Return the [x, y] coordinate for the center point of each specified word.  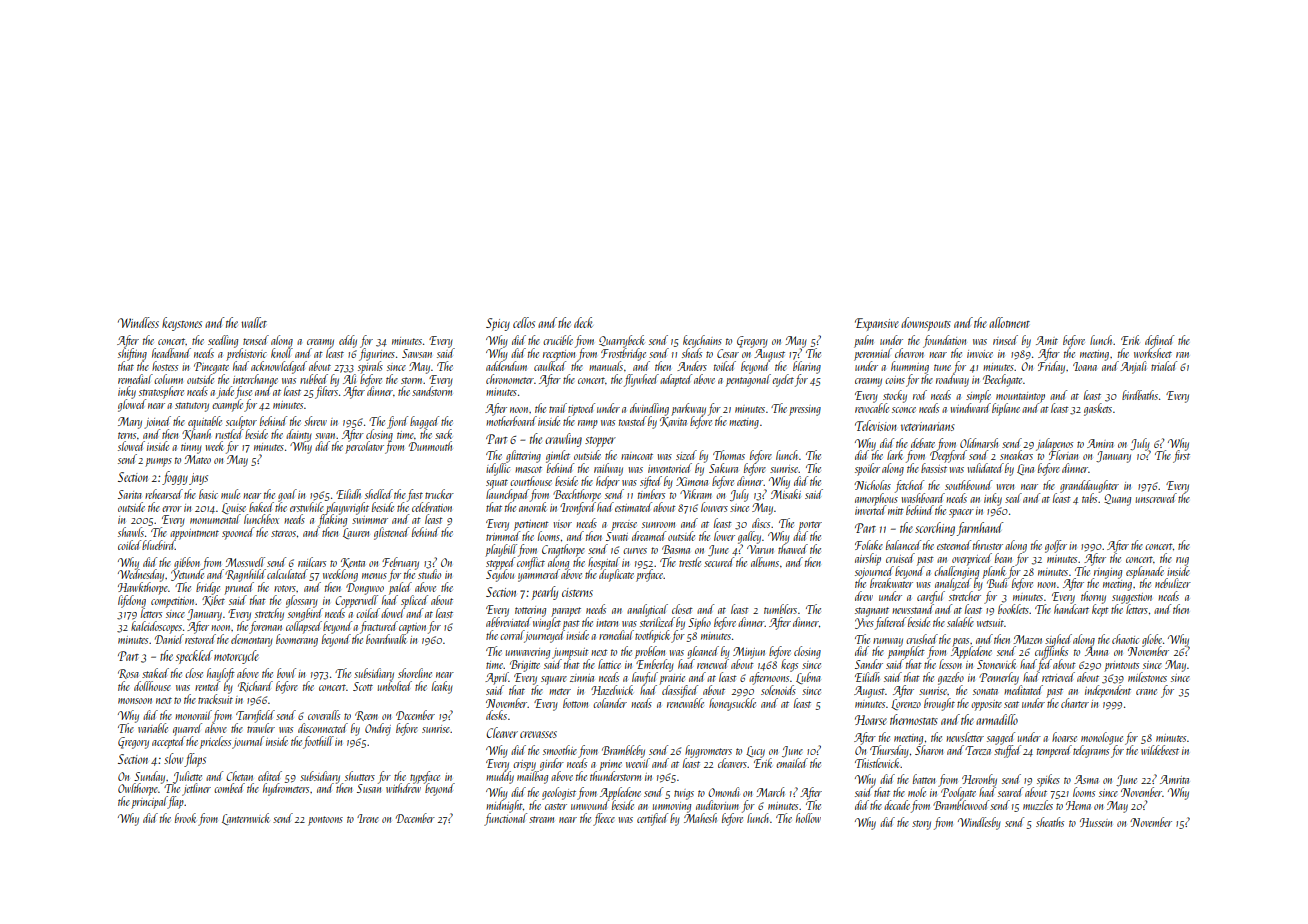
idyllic [498, 469]
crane [1146, 692]
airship [868, 559]
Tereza [978, 750]
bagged [424, 422]
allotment [1009, 322]
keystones [182, 324]
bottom [575, 703]
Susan [369, 788]
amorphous [876, 499]
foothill [318, 742]
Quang [1117, 500]
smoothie [560, 750]
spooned [238, 533]
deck [583, 322]
